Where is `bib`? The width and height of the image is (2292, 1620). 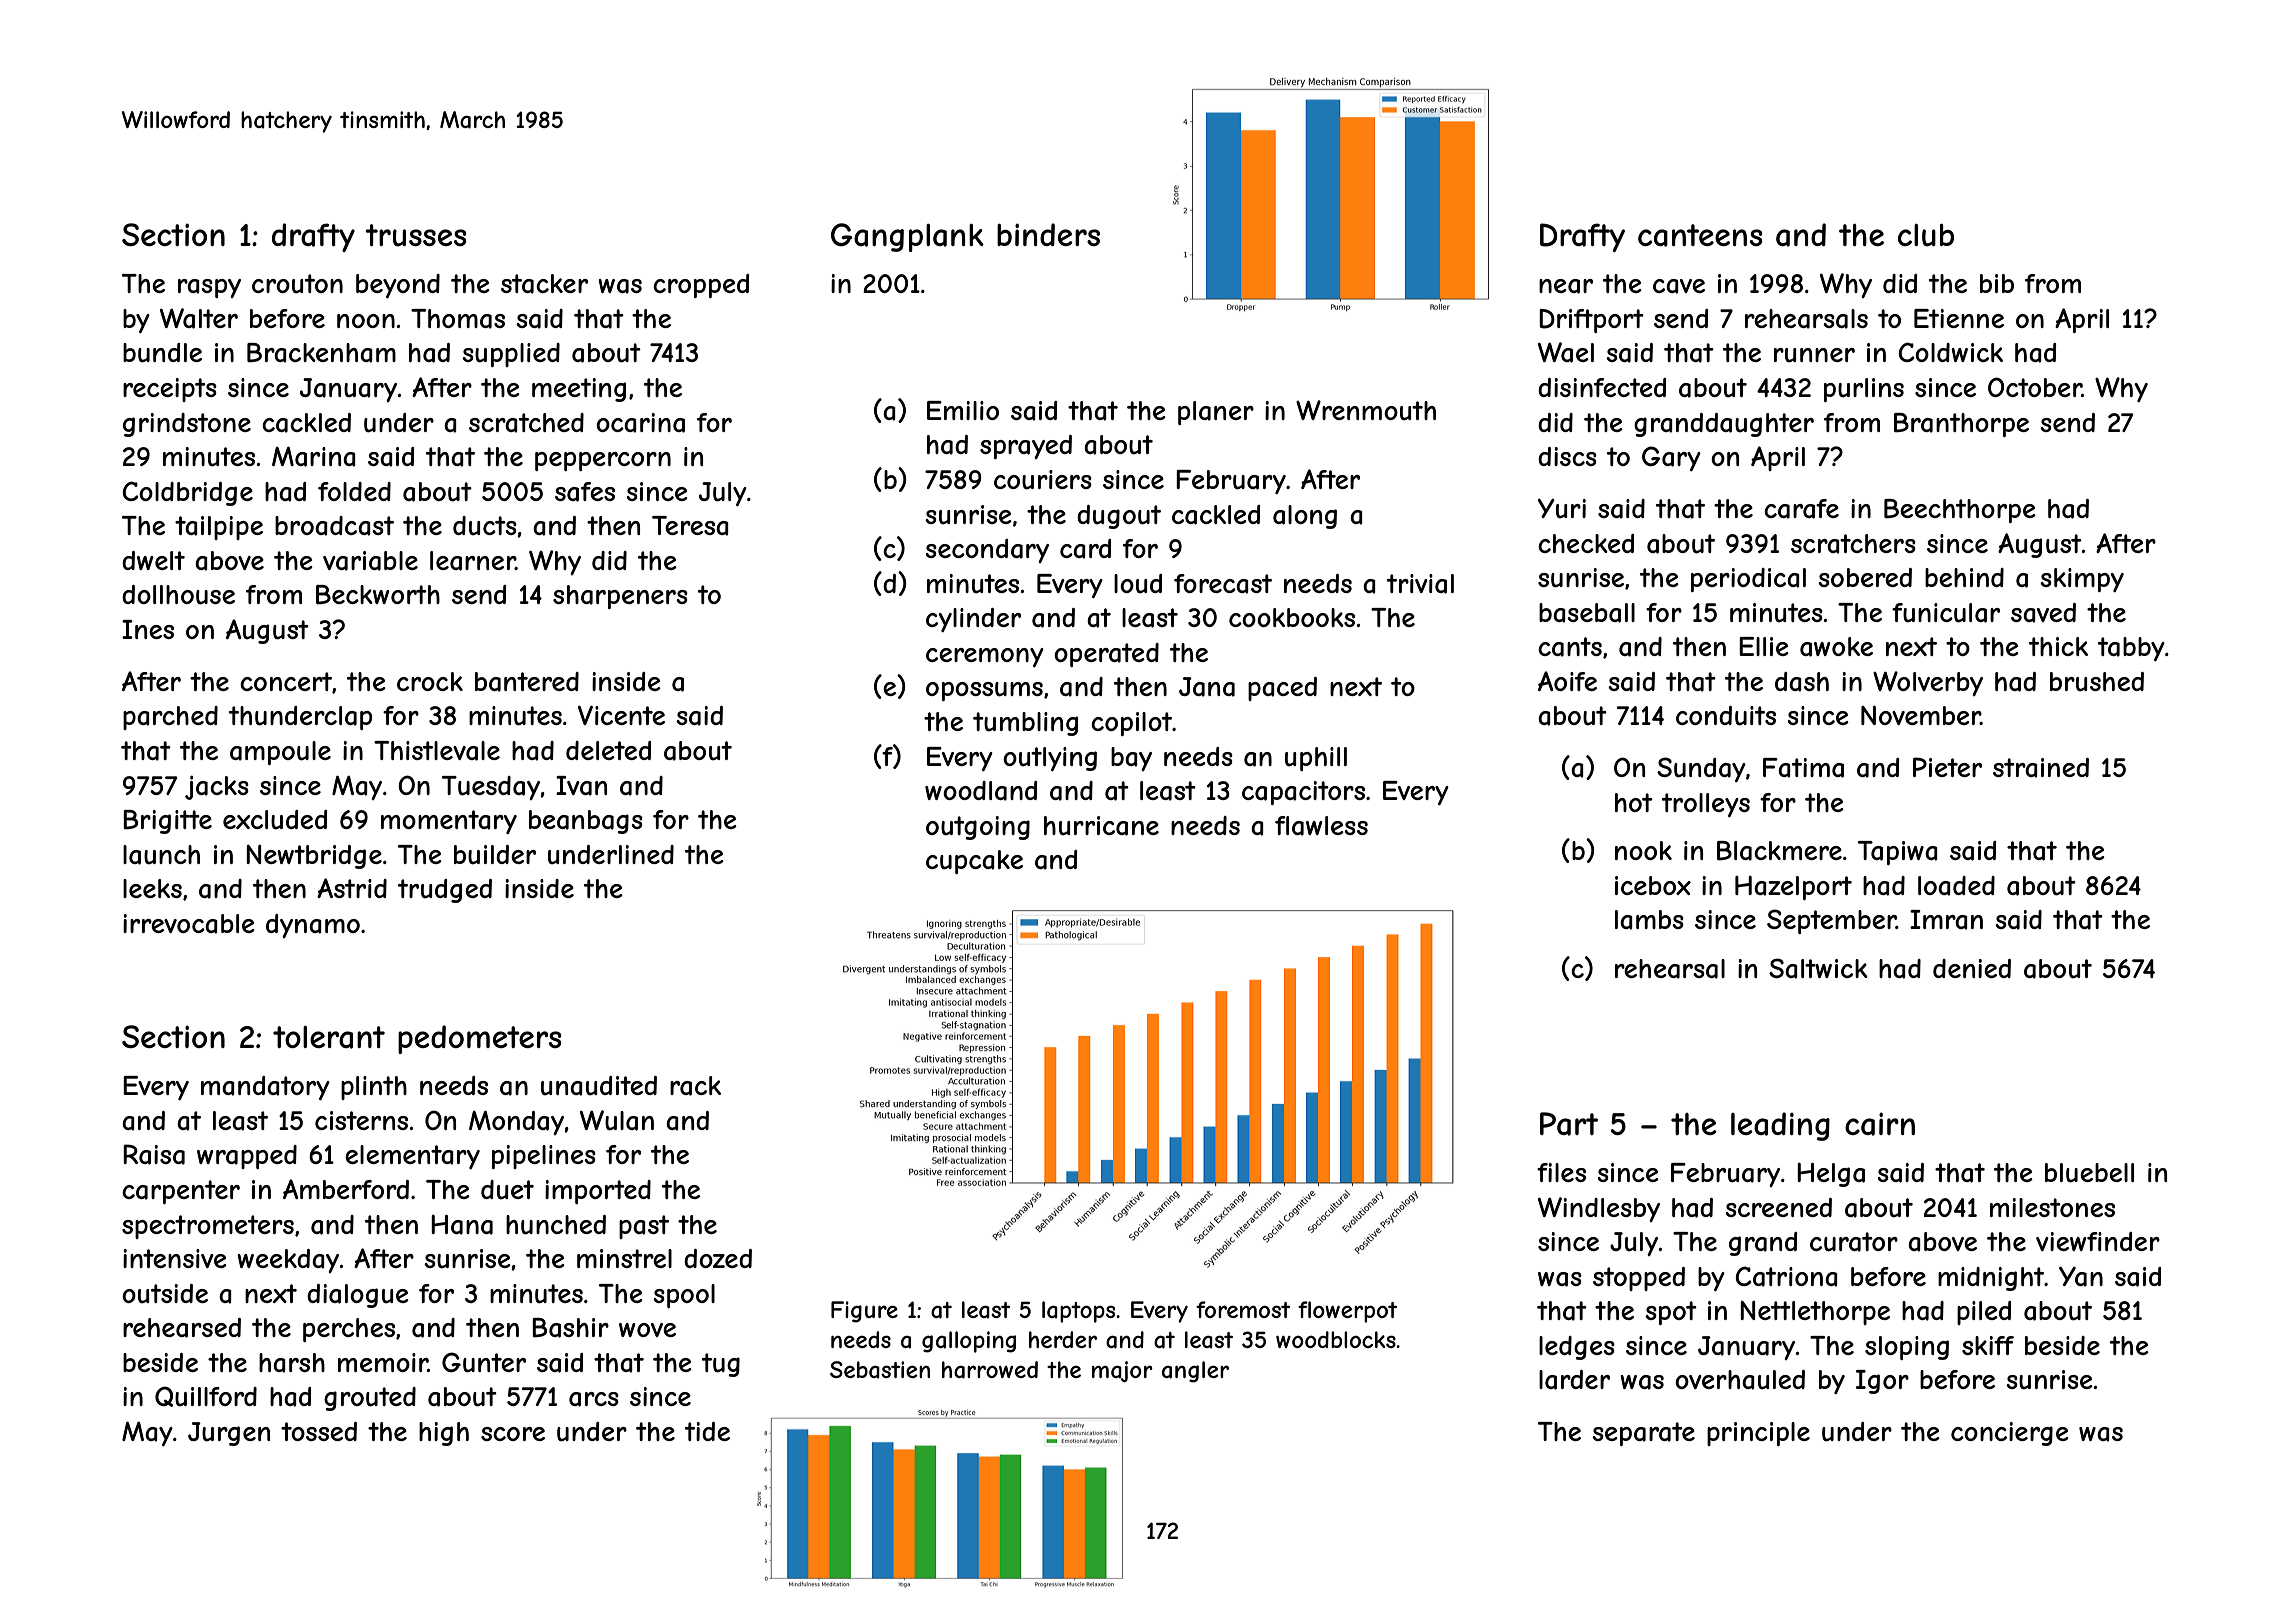
bib is located at coordinates (1997, 283).
